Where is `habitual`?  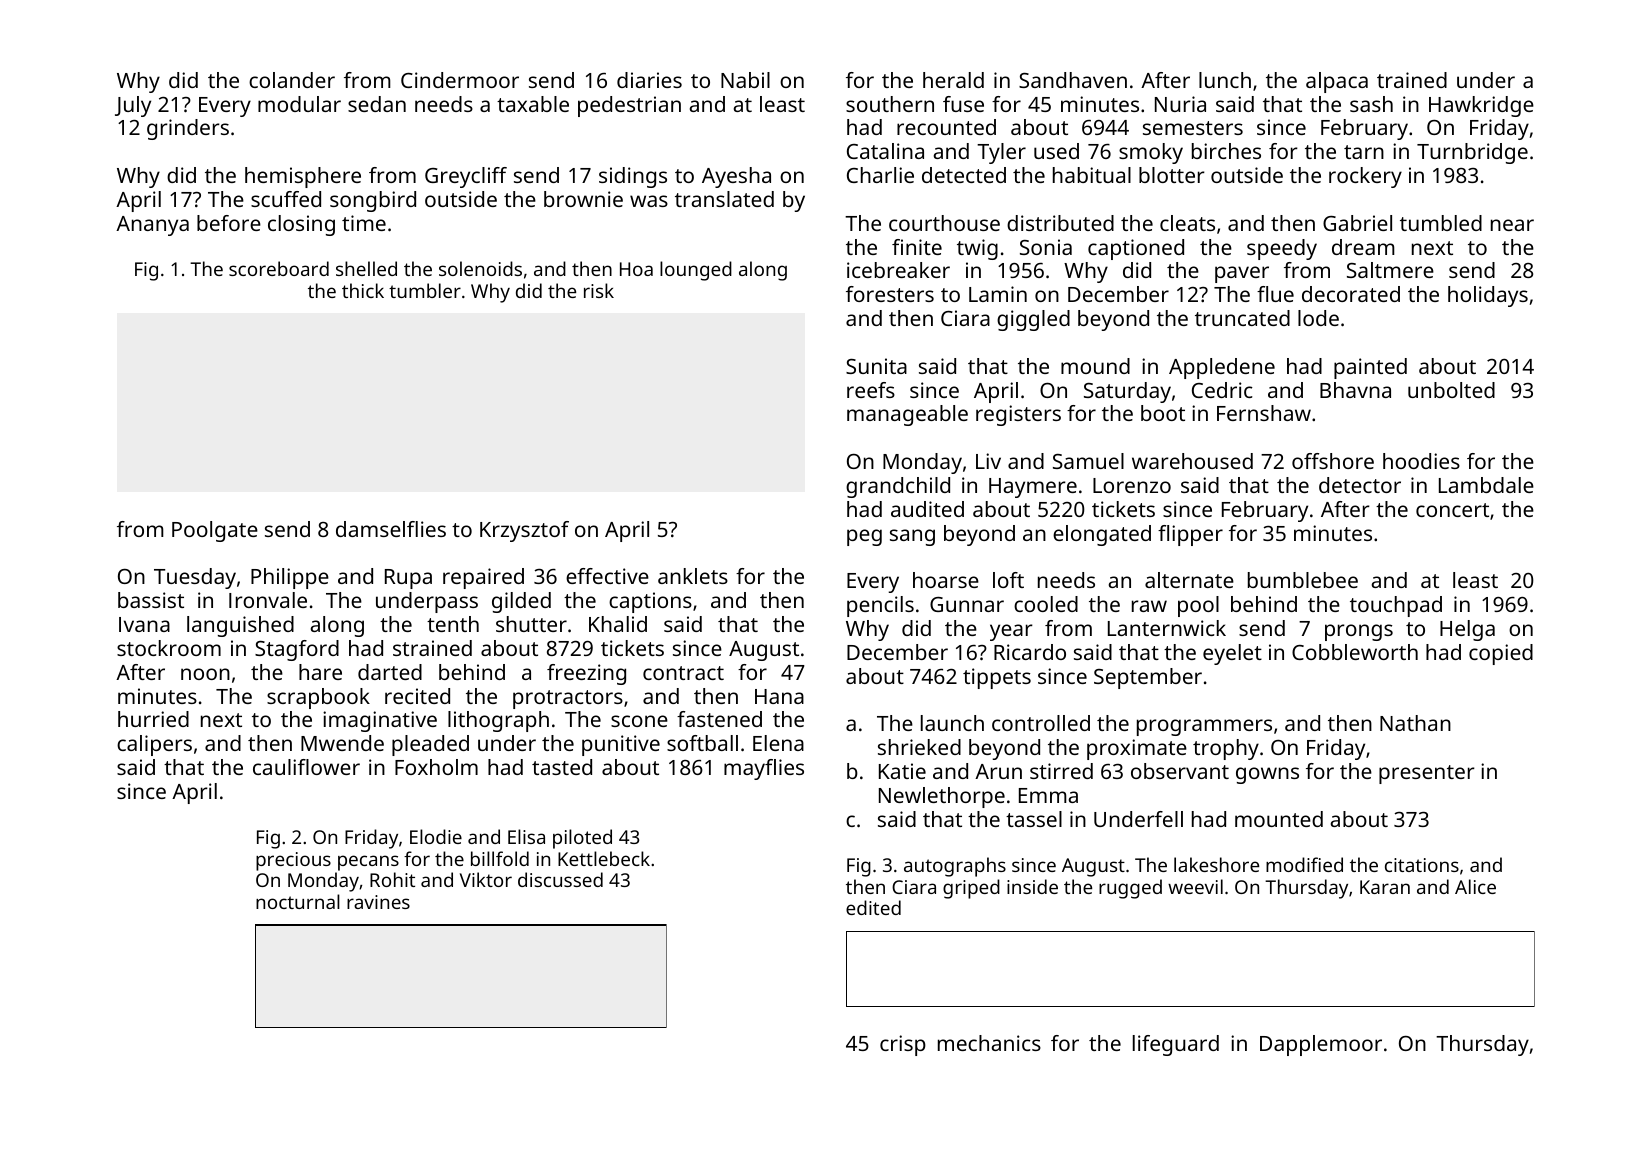 habitual is located at coordinates (1092, 175).
